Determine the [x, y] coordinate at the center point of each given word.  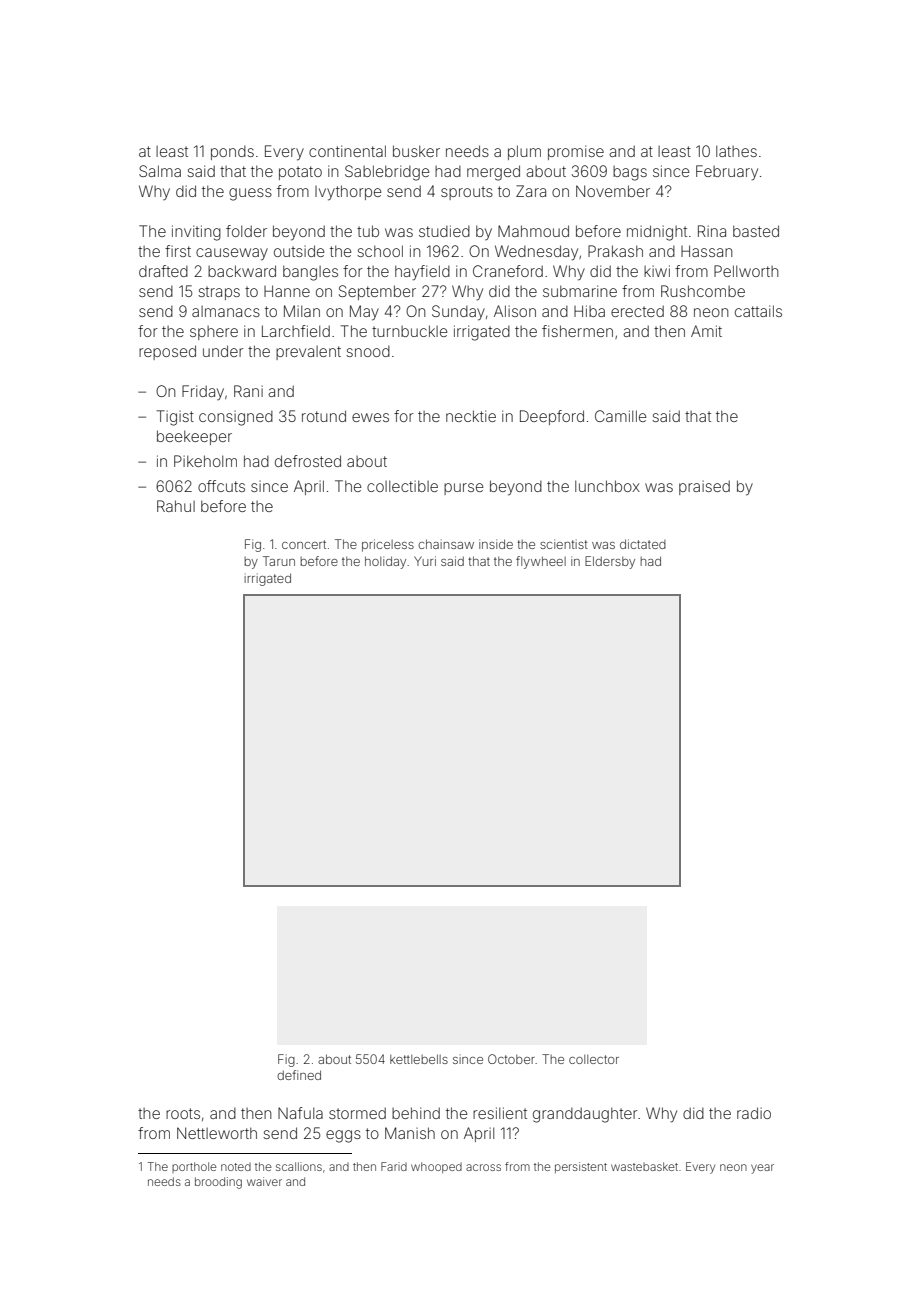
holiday [385, 562]
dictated [643, 544]
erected [637, 311]
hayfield [422, 273]
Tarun [279, 561]
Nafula [300, 1113]
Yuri [425, 561]
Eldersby [610, 562]
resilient [500, 1113]
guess [250, 194]
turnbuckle [409, 331]
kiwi [657, 271]
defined [299, 1075]
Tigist [175, 418]
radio [754, 1113]
